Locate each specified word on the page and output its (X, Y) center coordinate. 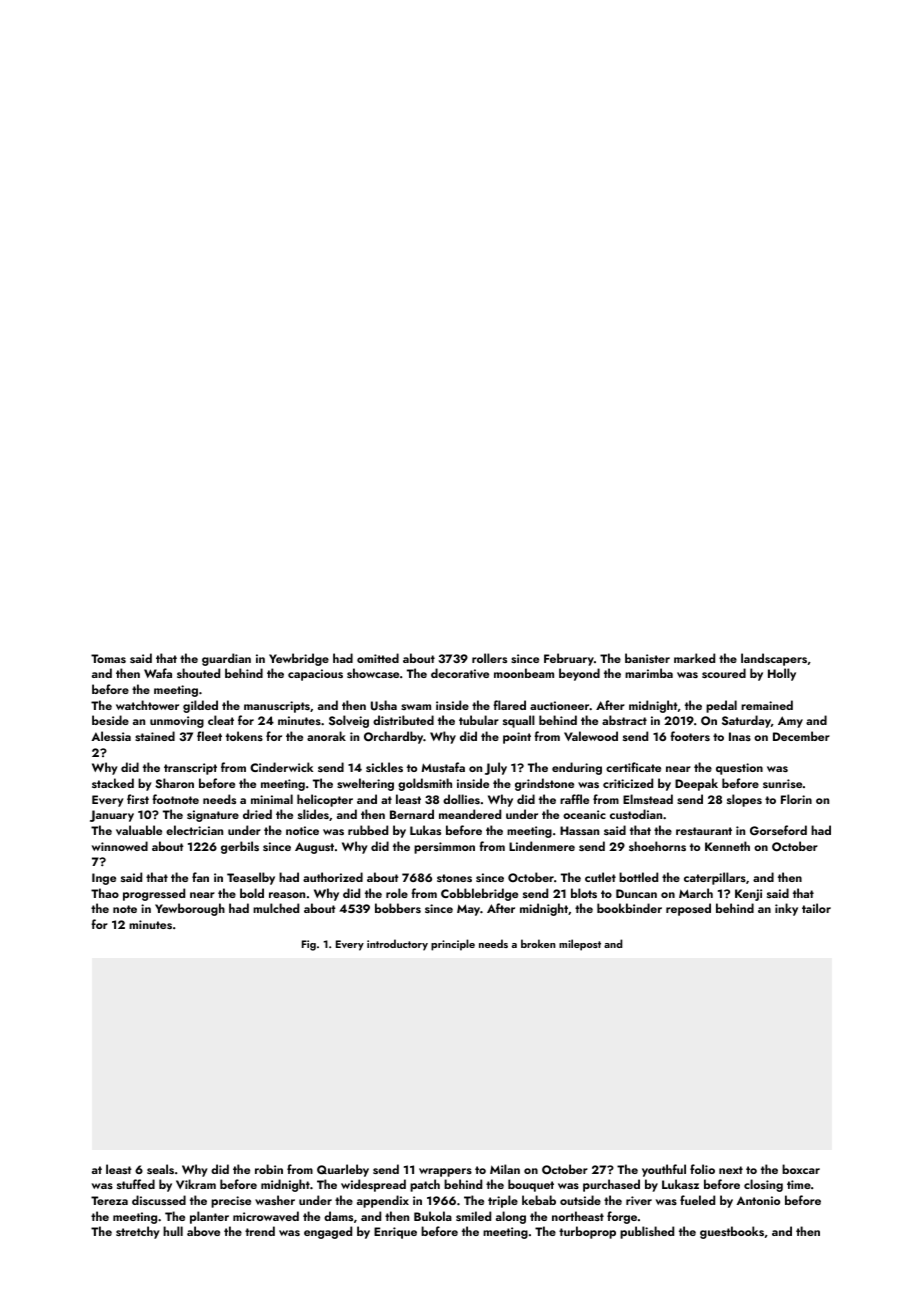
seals (160, 1169)
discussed (159, 1200)
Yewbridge (299, 659)
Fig (309, 945)
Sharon (174, 783)
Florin (796, 799)
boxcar (801, 1169)
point (517, 738)
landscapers (774, 659)
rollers (489, 658)
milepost (580, 945)
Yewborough (190, 909)
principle (453, 945)
